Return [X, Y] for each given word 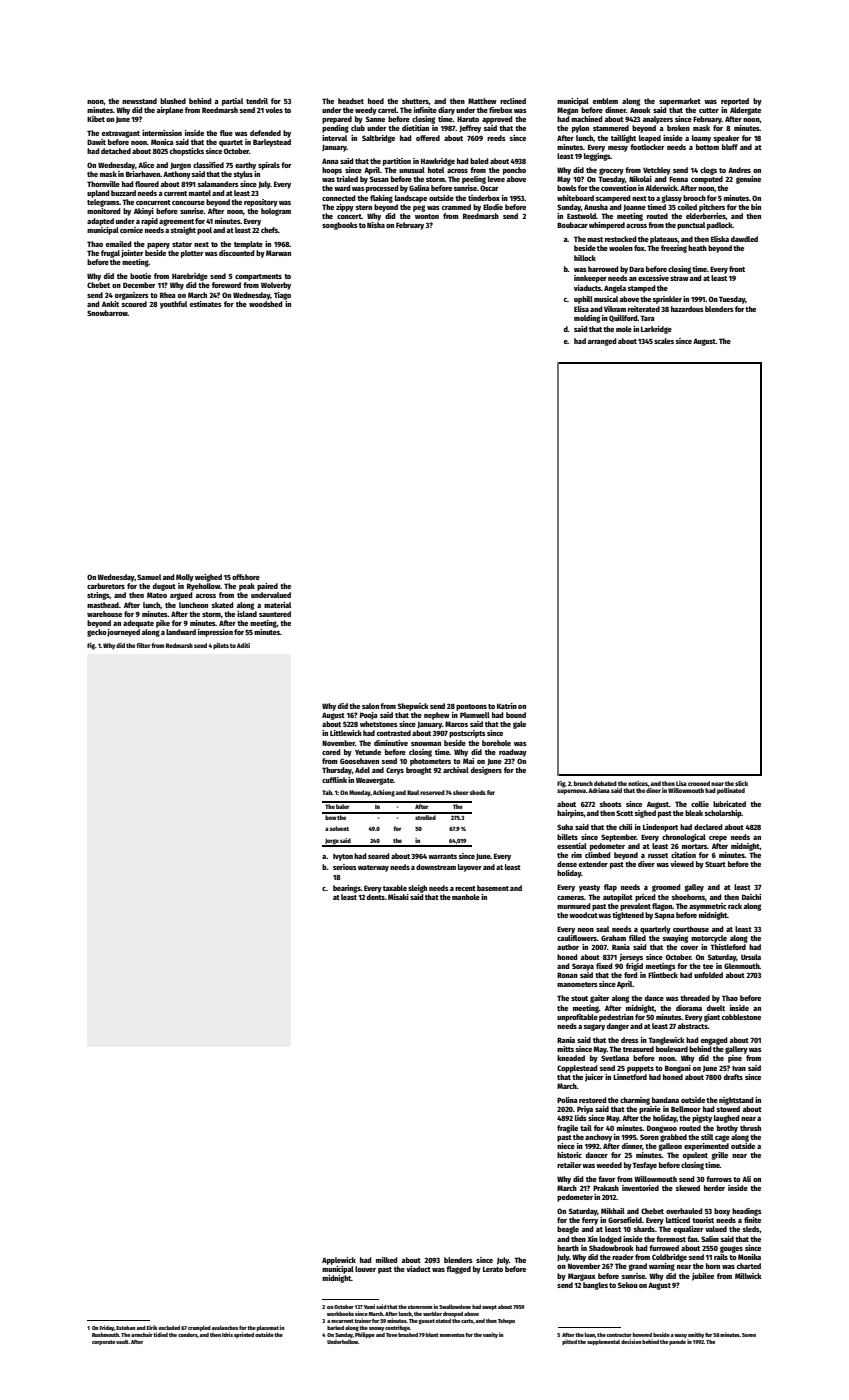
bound [516, 715]
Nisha [376, 225]
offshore [246, 577]
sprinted [244, 1335]
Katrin [507, 706]
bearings [347, 889]
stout [579, 998]
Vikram [615, 309]
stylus [243, 175]
